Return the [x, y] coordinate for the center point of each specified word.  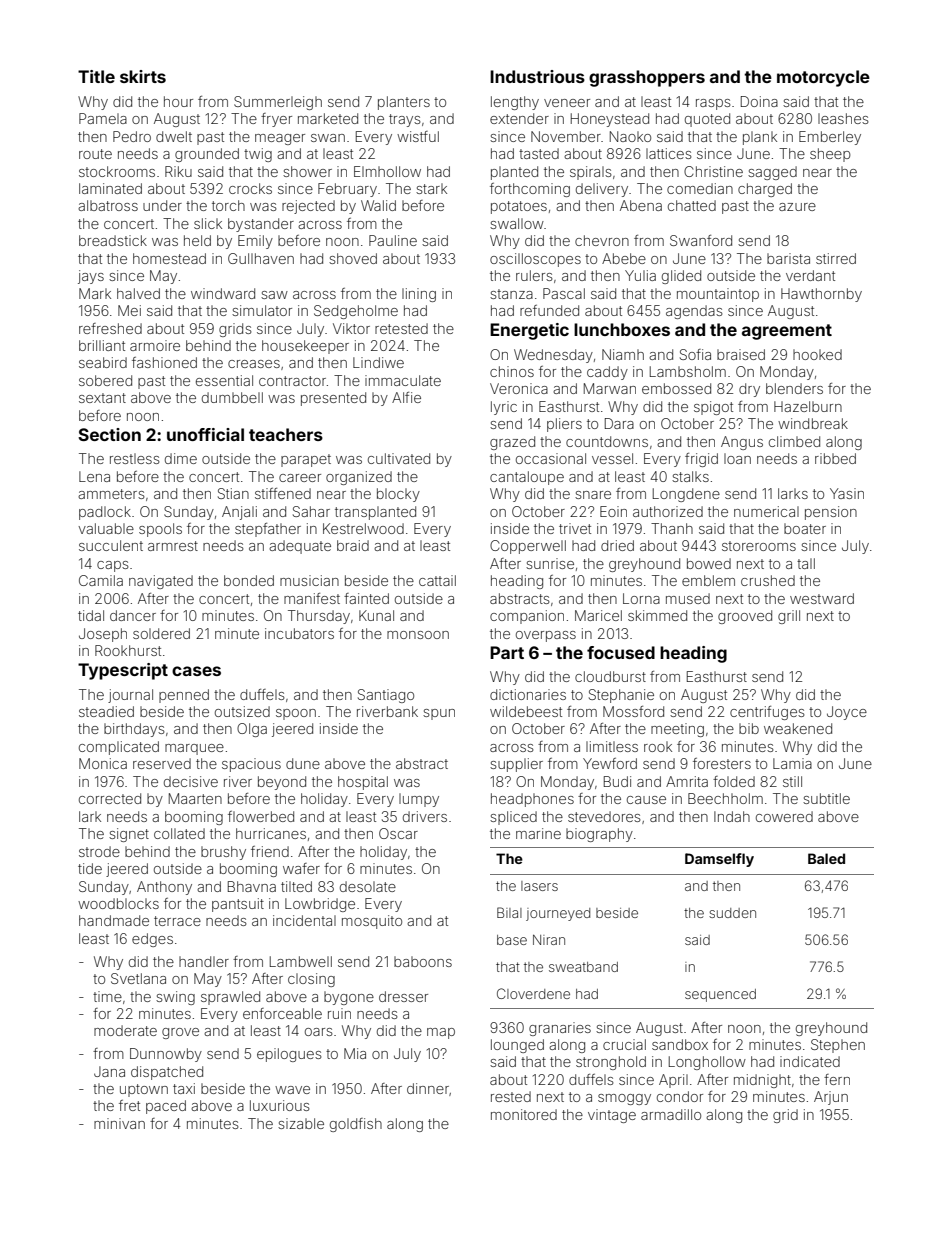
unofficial [205, 434]
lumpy [419, 800]
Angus [742, 443]
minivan [119, 1123]
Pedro [132, 136]
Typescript [123, 671]
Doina [759, 101]
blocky [398, 495]
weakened [798, 728]
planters [404, 103]
